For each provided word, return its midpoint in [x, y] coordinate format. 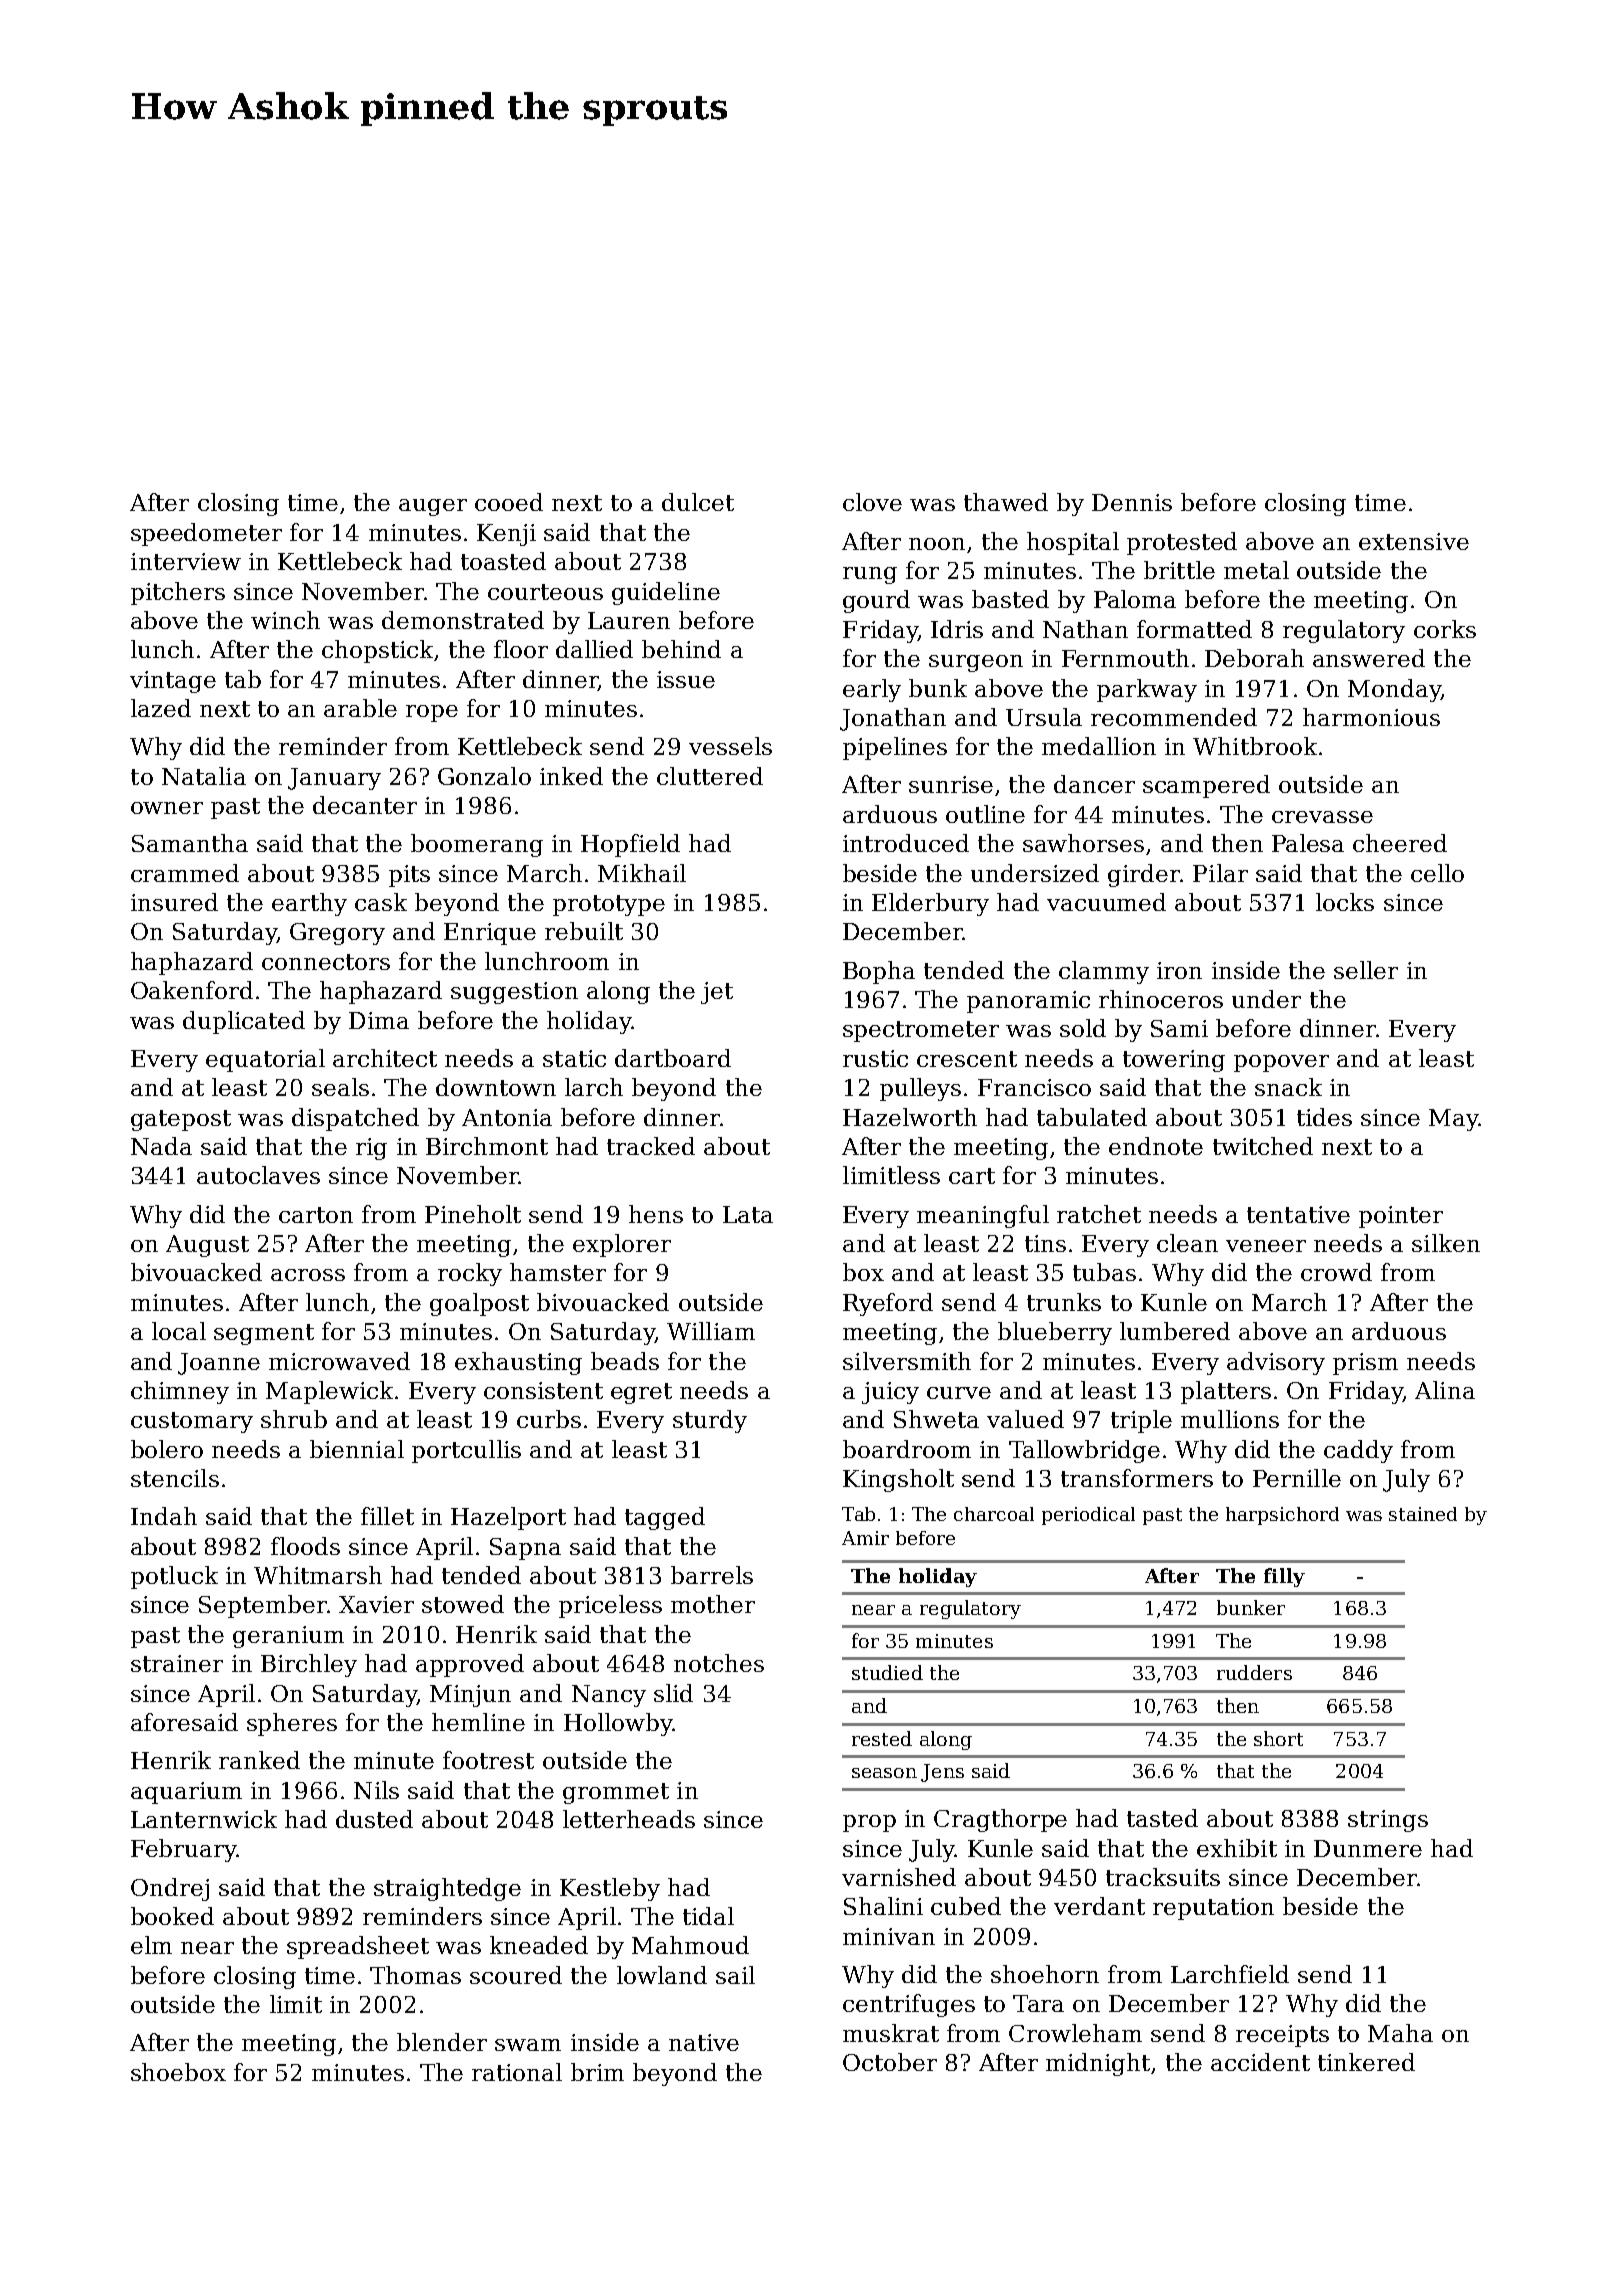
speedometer [206, 534]
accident [1260, 2062]
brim [597, 2072]
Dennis [1132, 502]
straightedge [447, 1889]
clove [872, 502]
